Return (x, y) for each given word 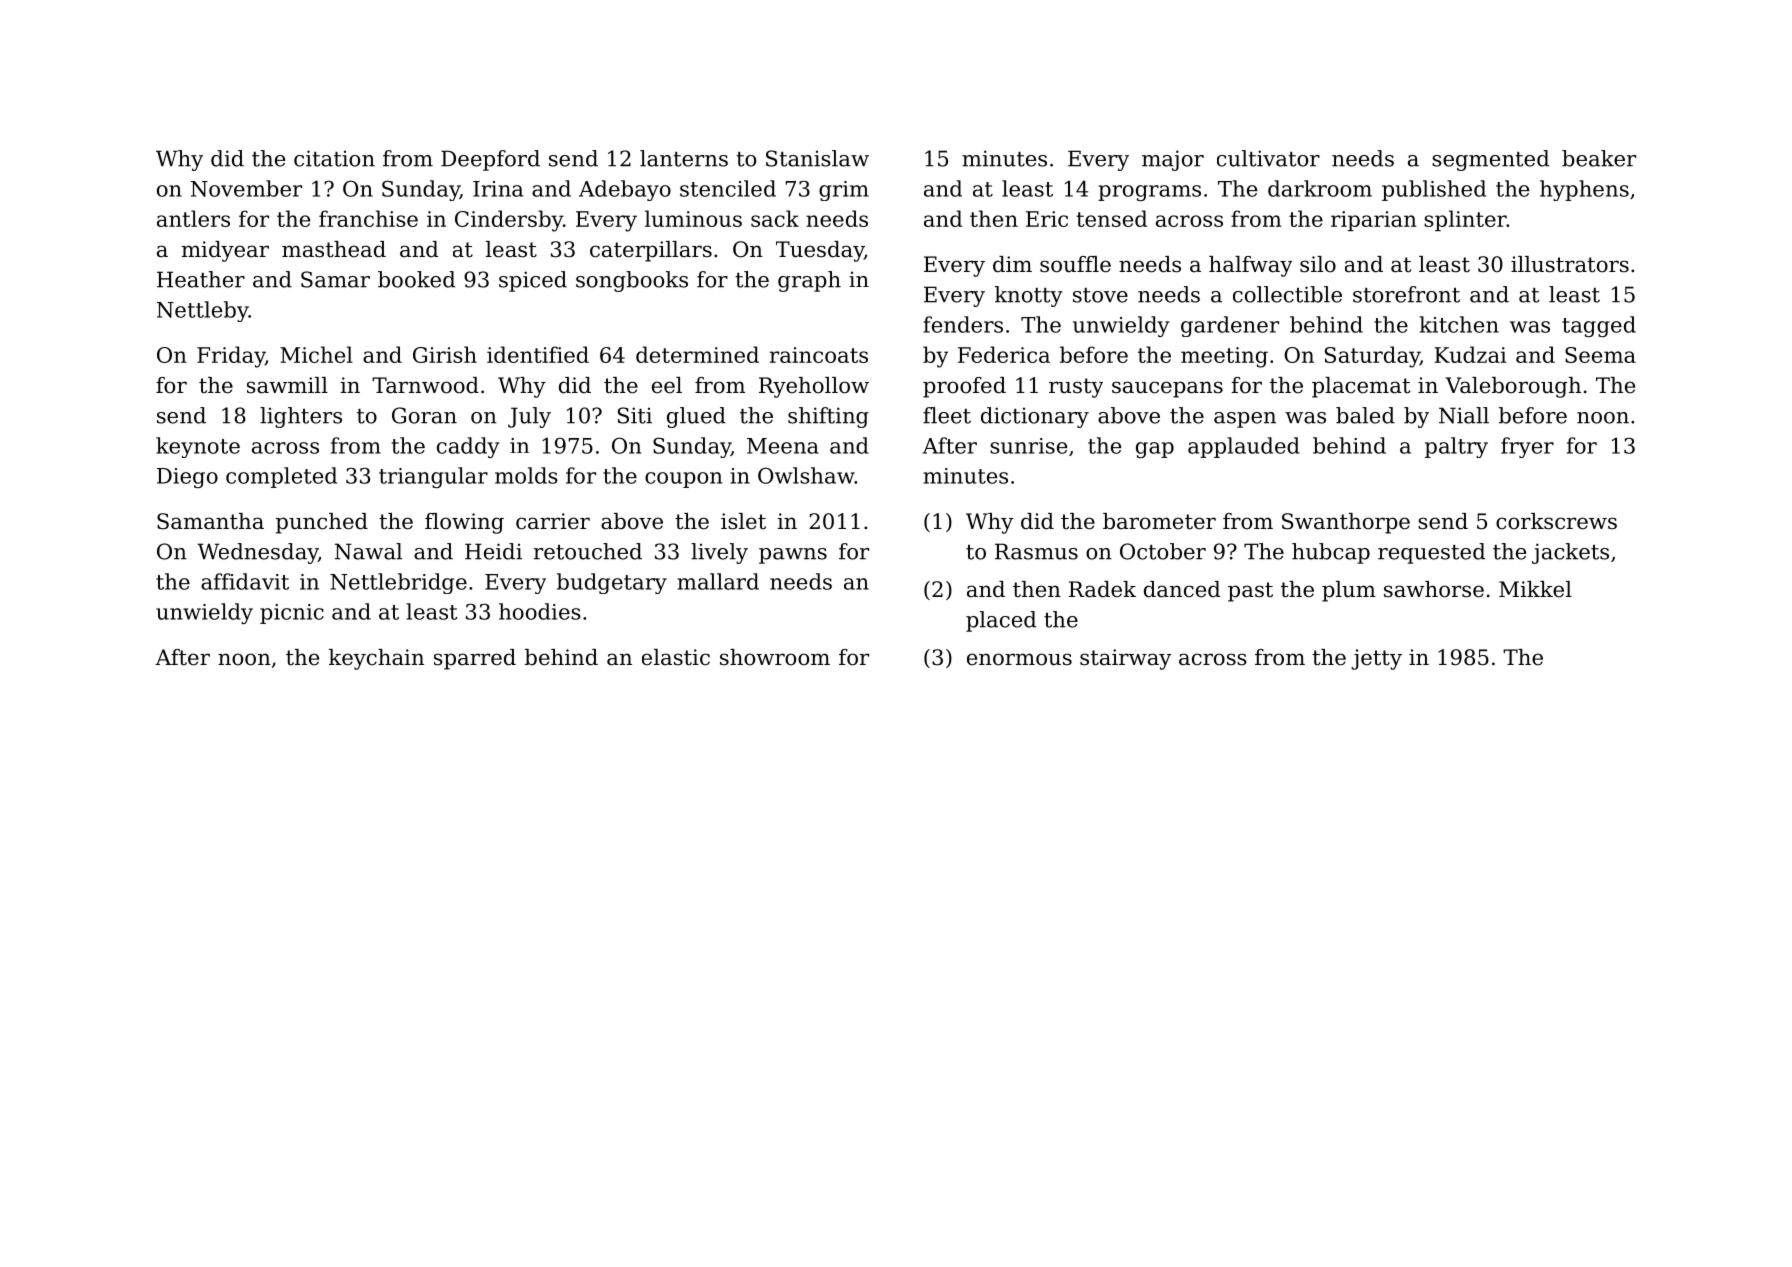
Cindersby (509, 221)
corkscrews (1556, 521)
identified (538, 354)
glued (696, 417)
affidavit (245, 581)
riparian (1374, 221)
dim (1012, 264)
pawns (793, 556)
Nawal (368, 551)
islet (743, 521)
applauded (1244, 447)
